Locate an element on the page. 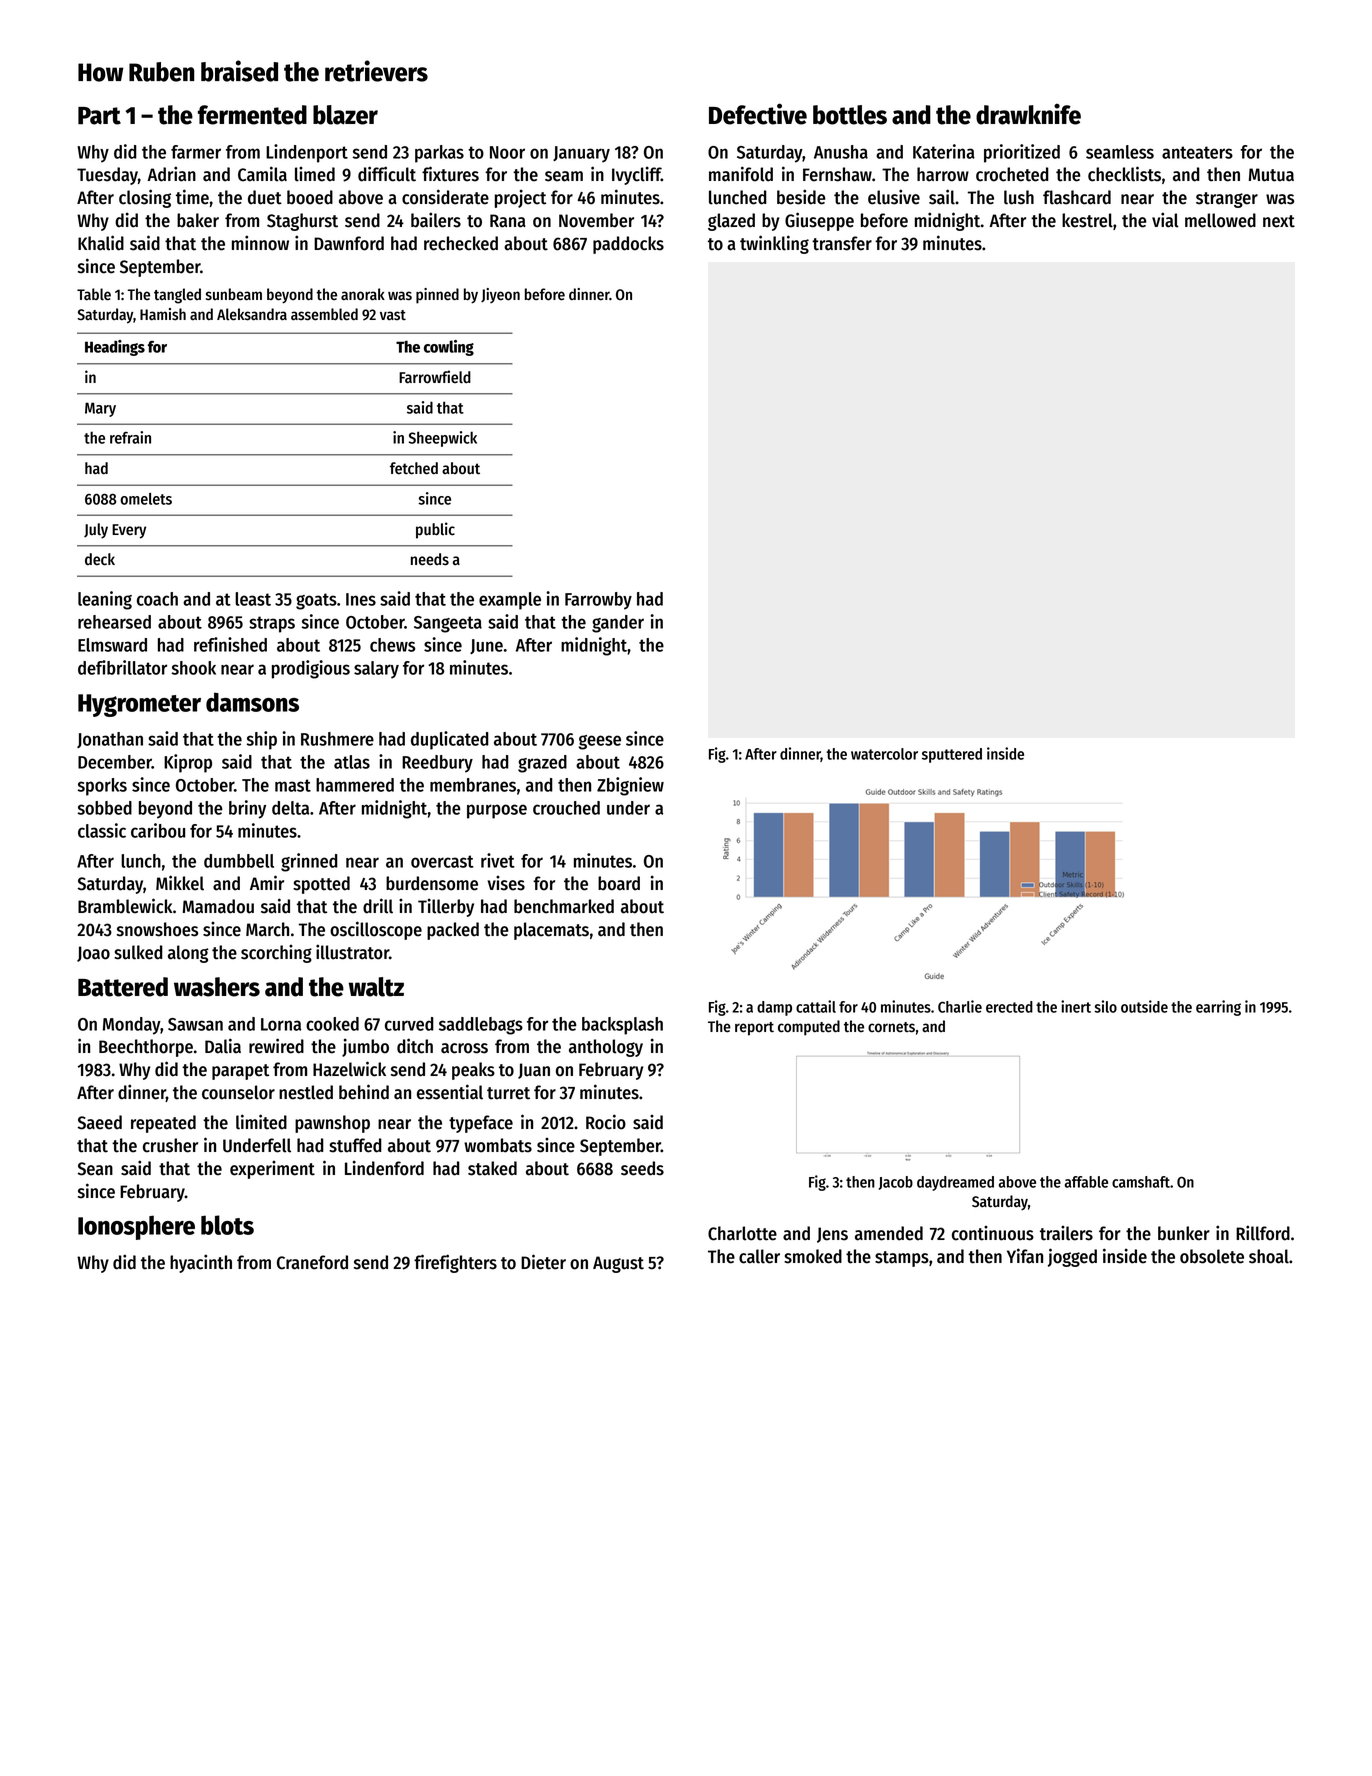 This page has height=1776, width=1372. seeds is located at coordinates (642, 1168).
